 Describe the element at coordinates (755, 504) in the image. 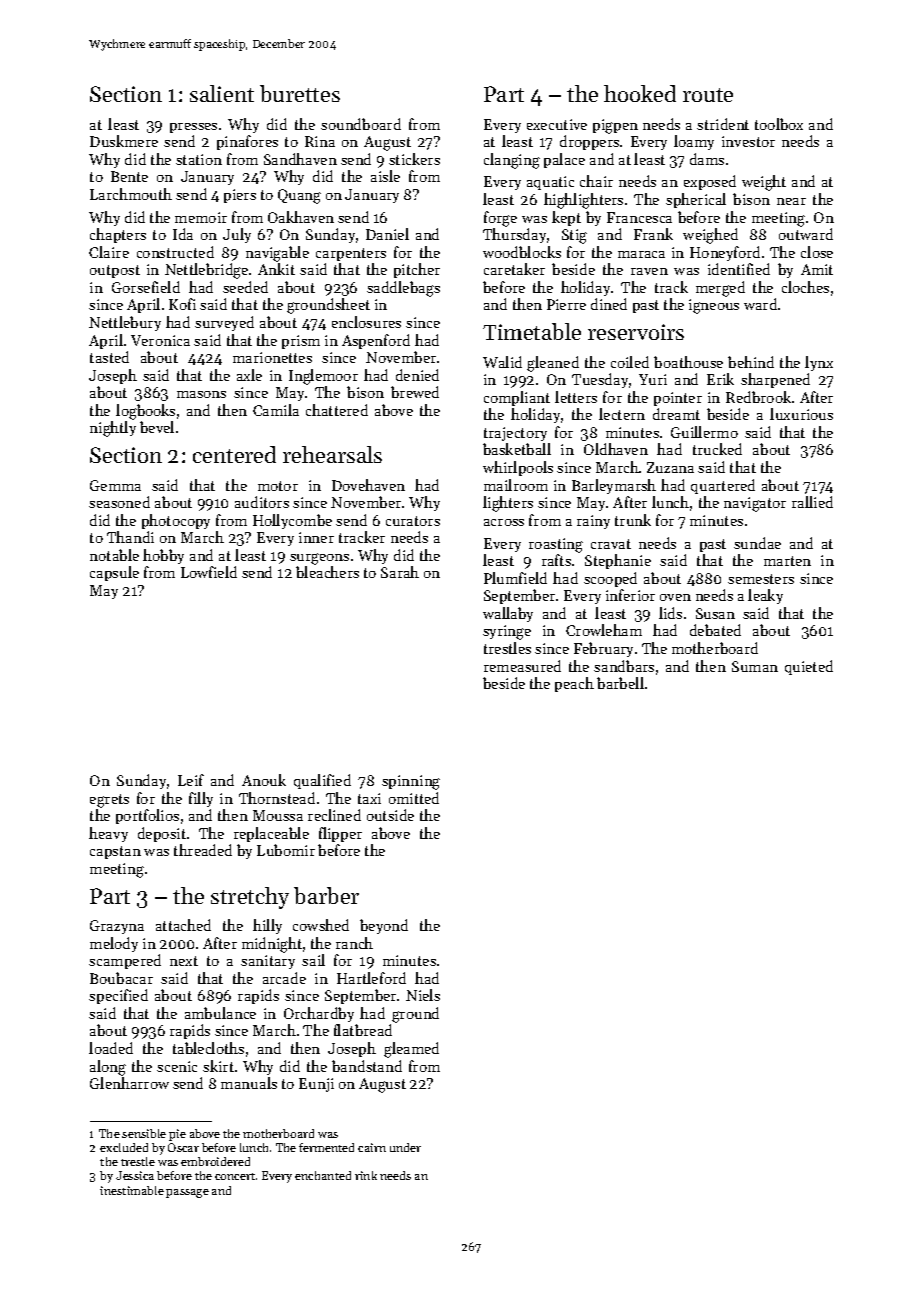

I see `navigator` at that location.
